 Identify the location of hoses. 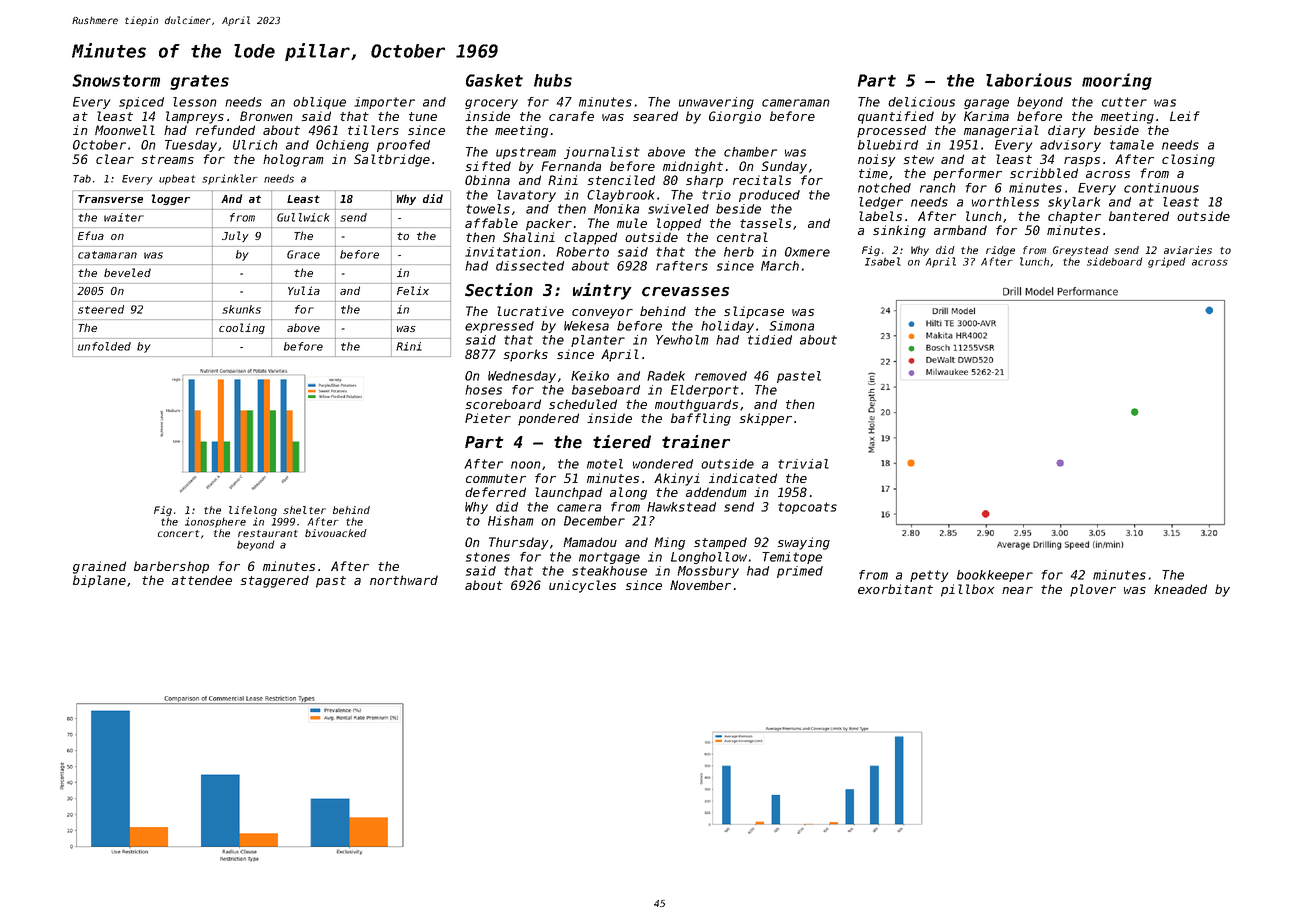
(483, 390).
